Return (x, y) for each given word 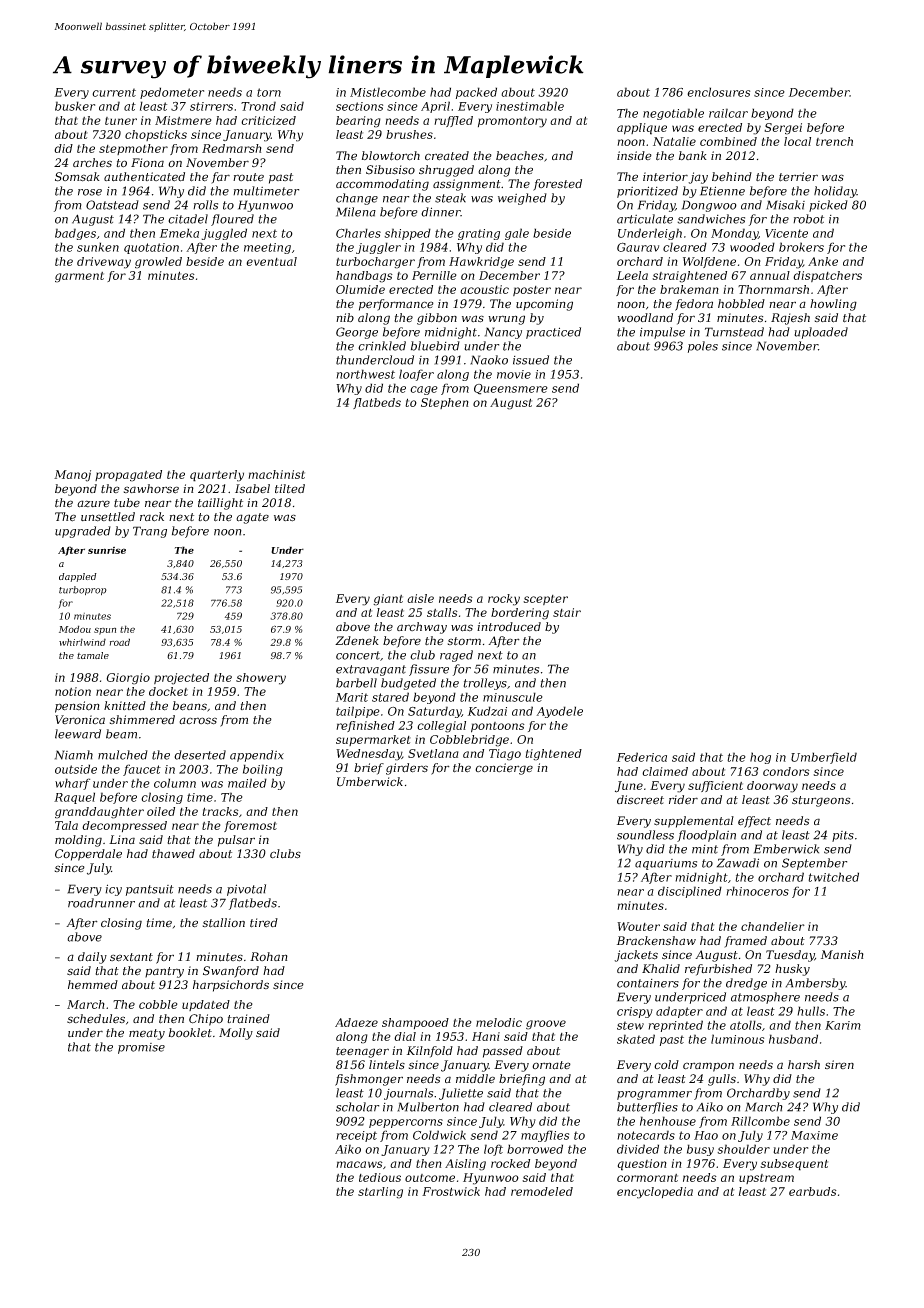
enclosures (718, 92)
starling (380, 1193)
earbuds (813, 1191)
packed (476, 93)
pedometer (172, 93)
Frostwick (451, 1191)
